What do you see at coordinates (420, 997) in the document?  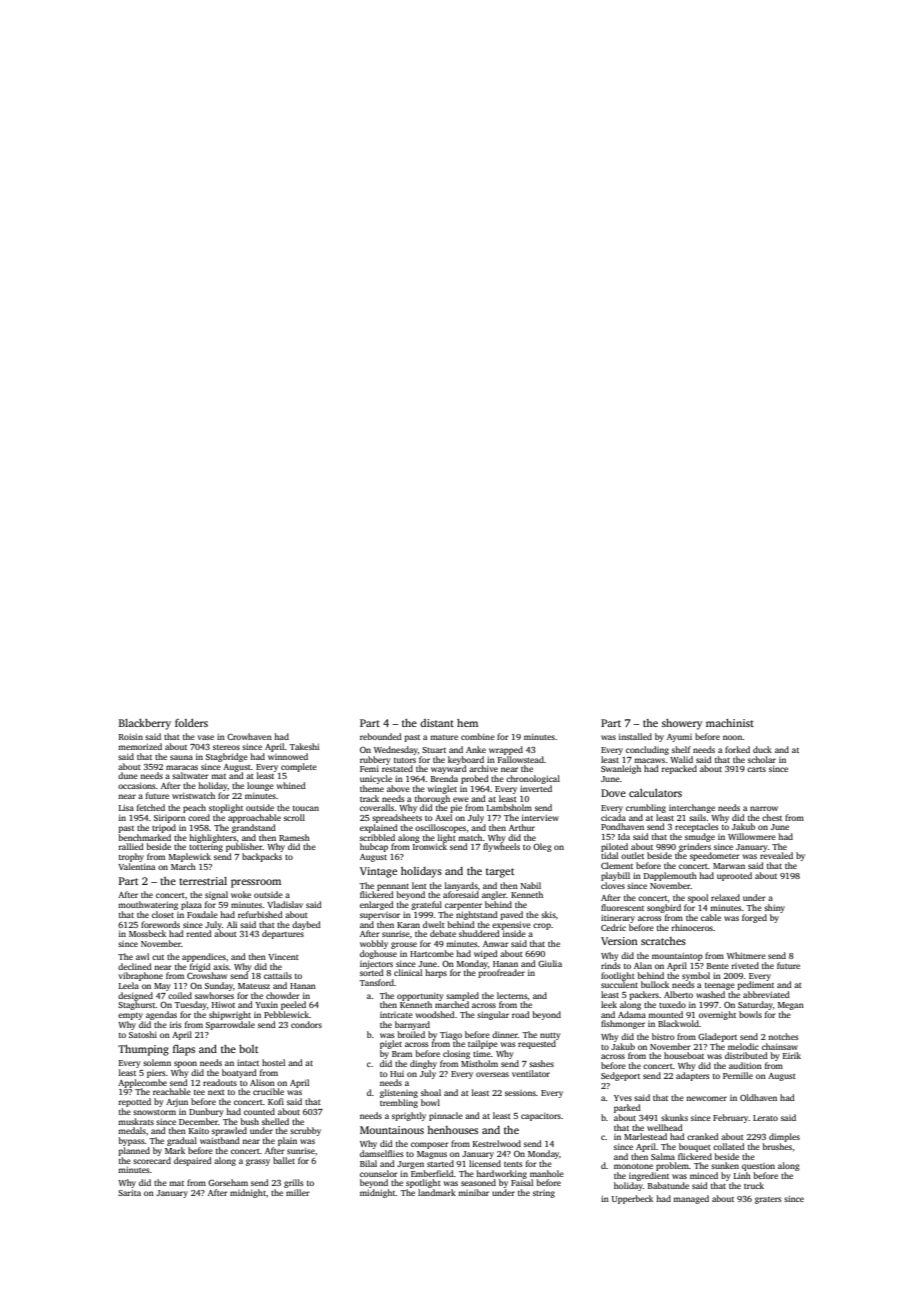 I see `opportunity` at bounding box center [420, 997].
